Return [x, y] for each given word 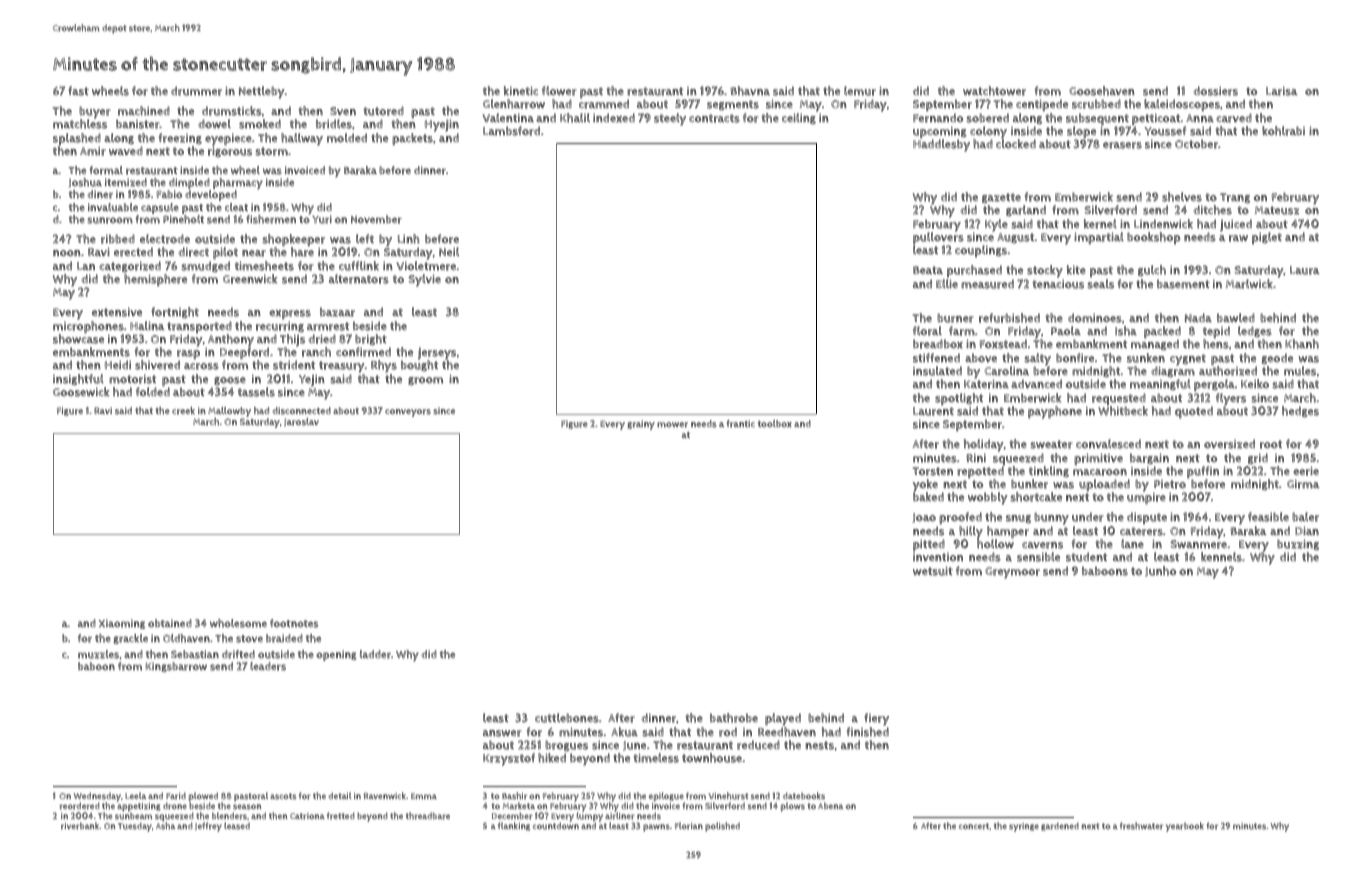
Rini [976, 457]
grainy [641, 425]
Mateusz [1277, 210]
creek [183, 411]
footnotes [294, 623]
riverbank [80, 826]
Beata [928, 270]
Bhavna [750, 91]
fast [78, 91]
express [290, 315]
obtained [170, 623]
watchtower [994, 91]
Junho [1160, 571]
